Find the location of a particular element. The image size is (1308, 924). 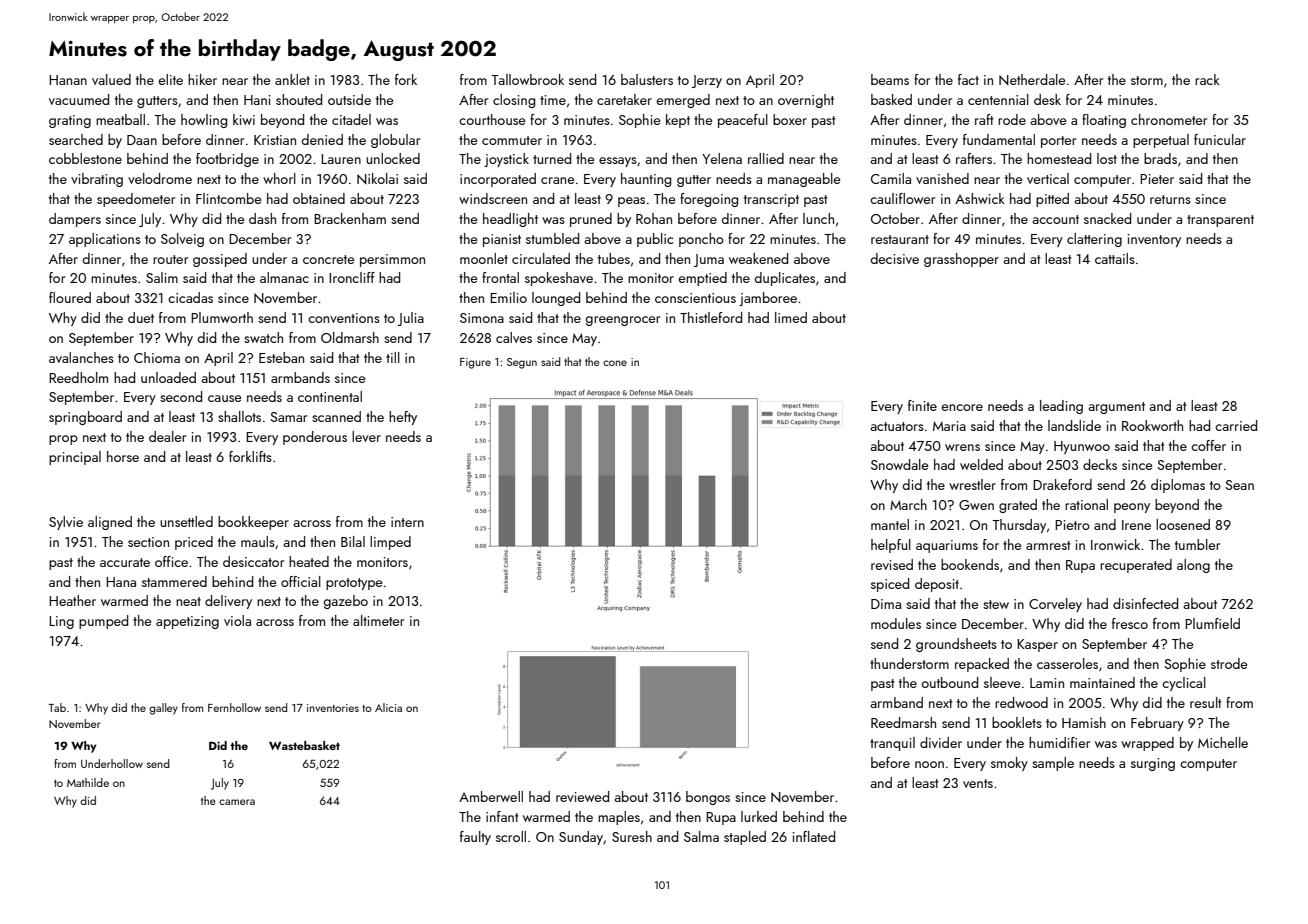

mantel is located at coordinates (890, 524).
